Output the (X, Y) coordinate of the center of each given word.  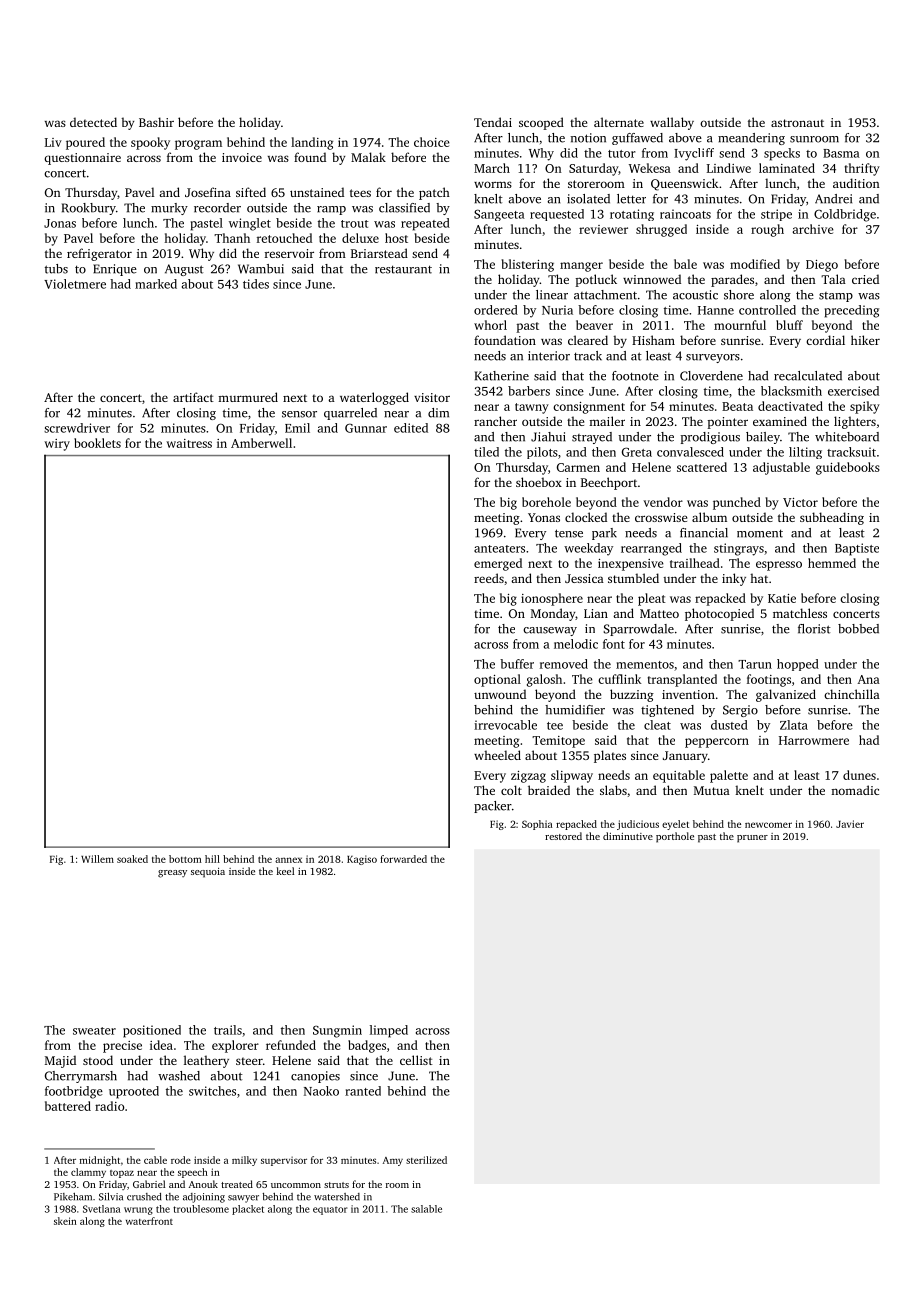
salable (426, 1209)
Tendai (493, 122)
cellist (416, 1060)
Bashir (156, 122)
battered (68, 1106)
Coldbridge (845, 215)
